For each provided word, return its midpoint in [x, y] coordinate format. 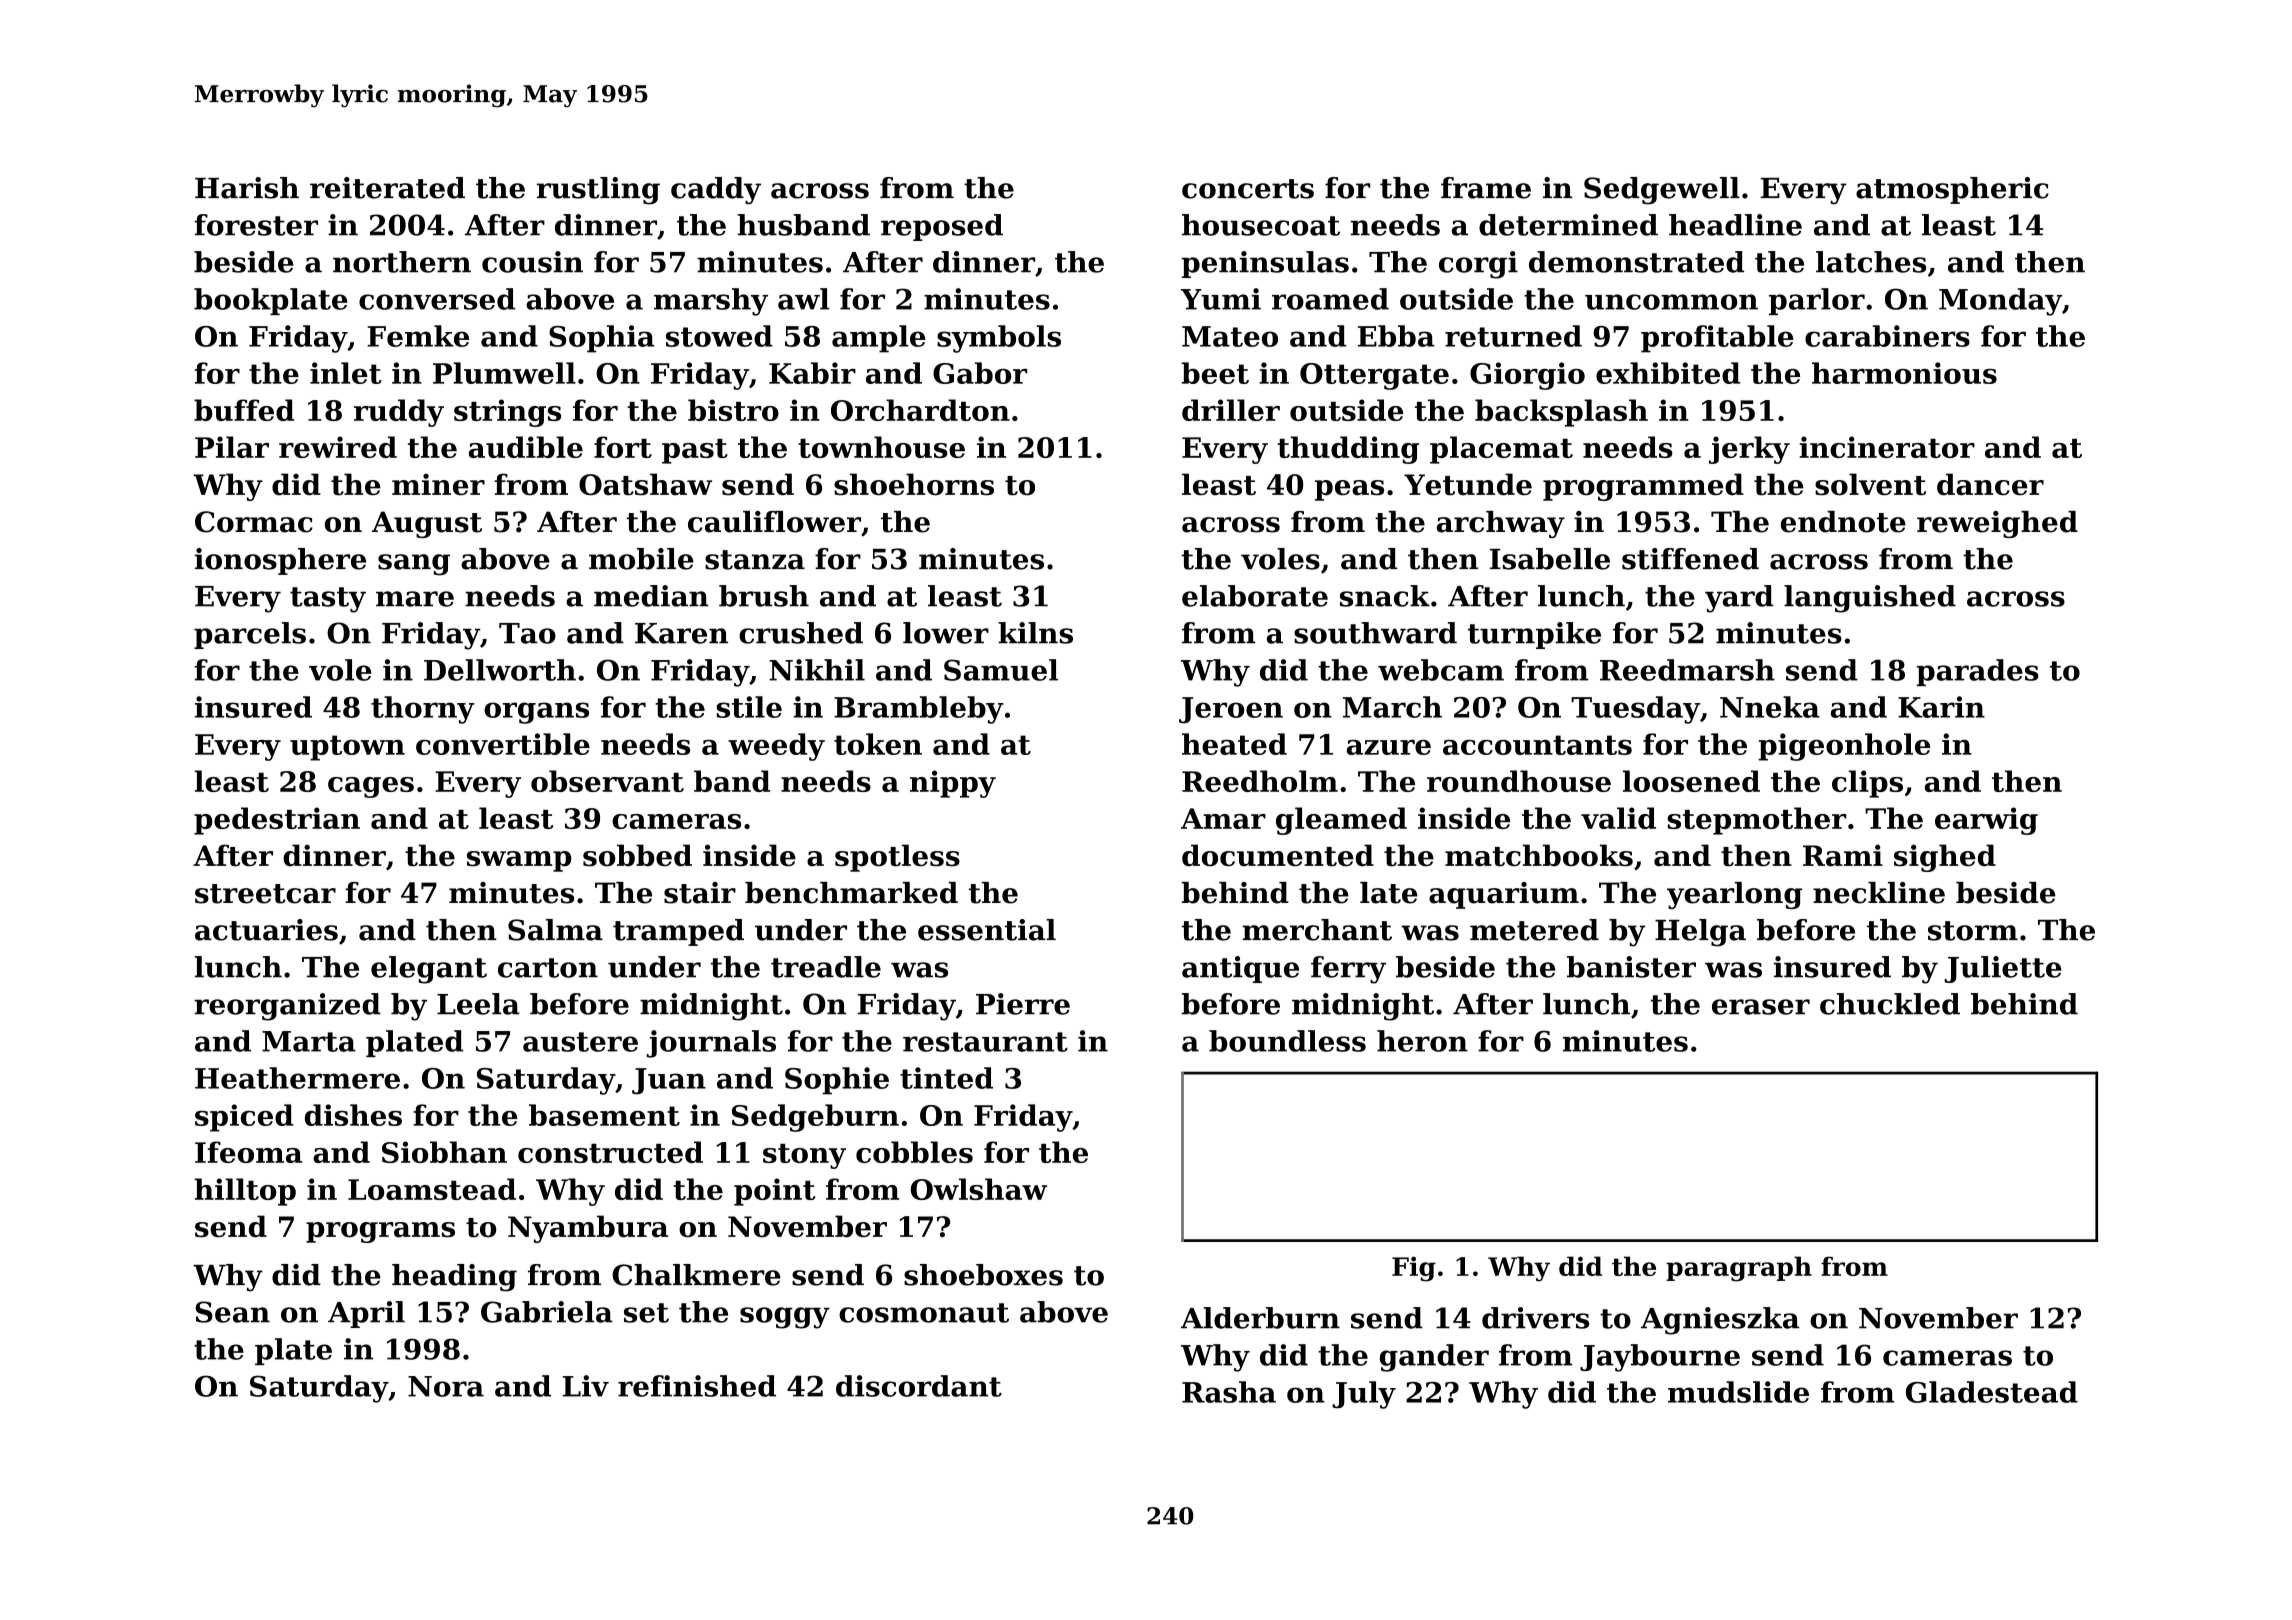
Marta [309, 1041]
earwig [1986, 821]
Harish [247, 188]
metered [1534, 930]
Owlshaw [979, 1189]
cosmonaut [924, 1313]
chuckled [1890, 1004]
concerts [1248, 189]
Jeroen [1231, 710]
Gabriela [547, 1312]
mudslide [1738, 1392]
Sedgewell [1662, 191]
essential [987, 930]
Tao [527, 633]
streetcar [265, 894]
